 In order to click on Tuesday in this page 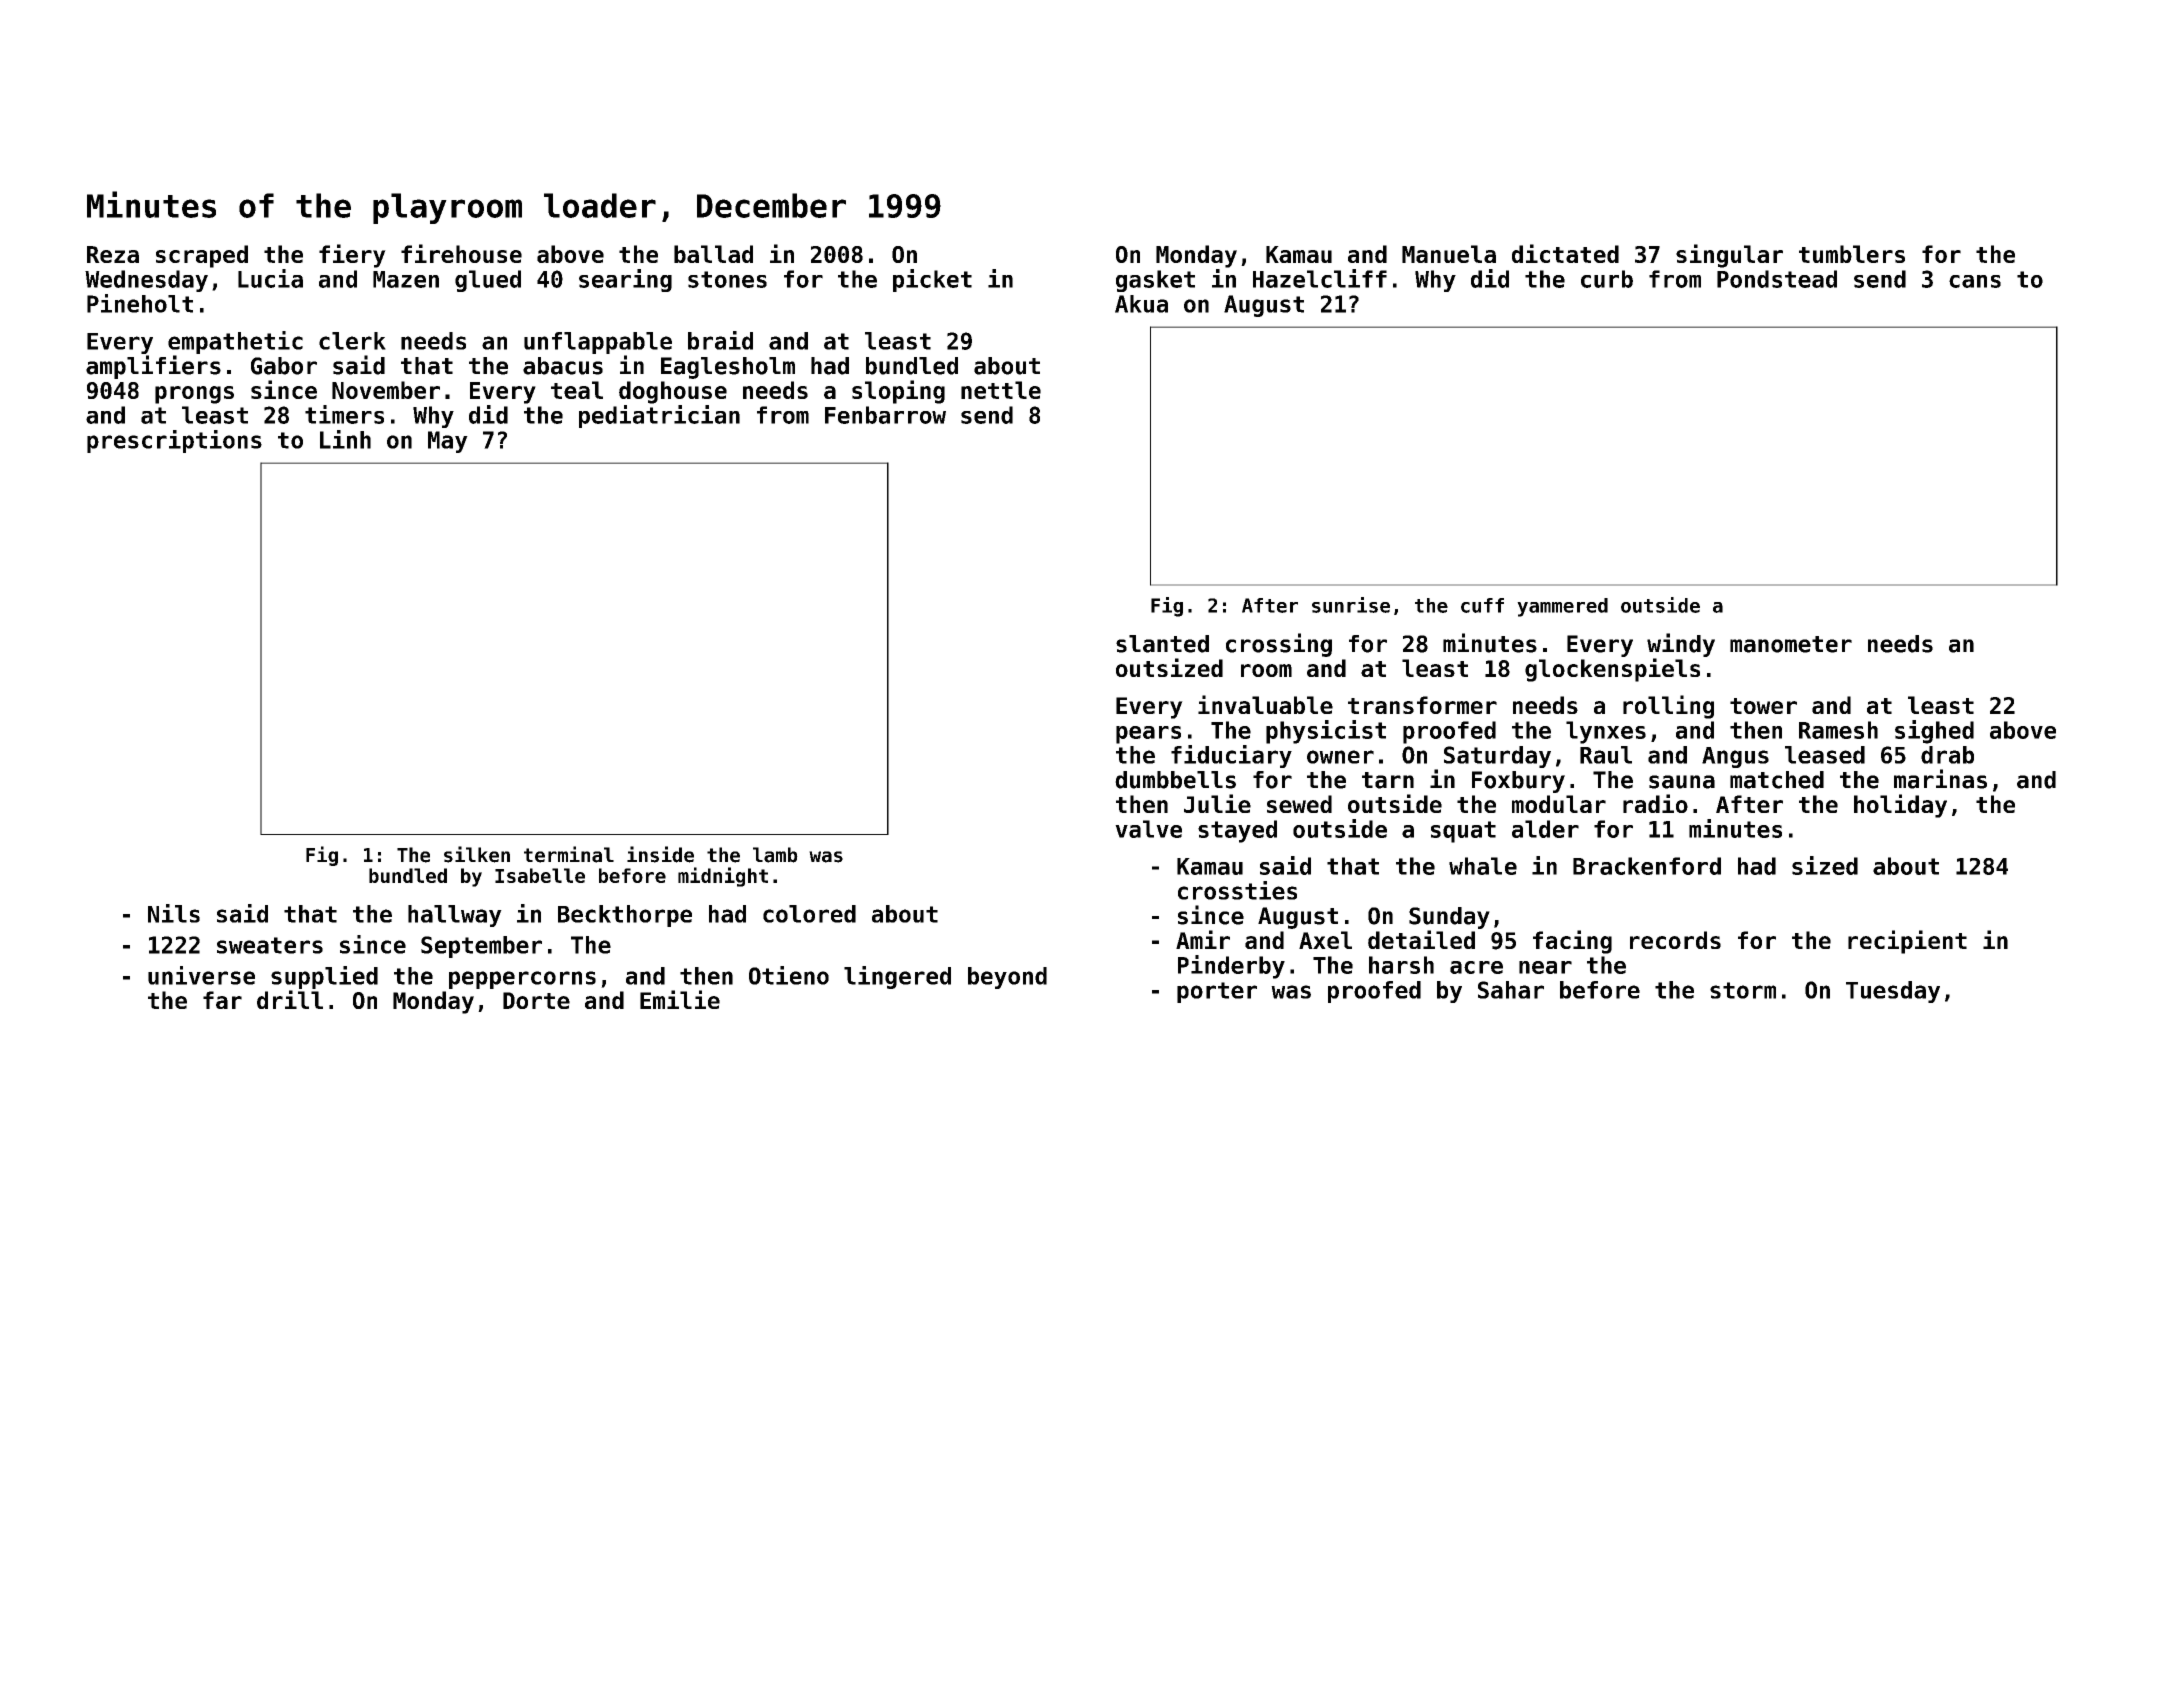, I will do `click(1893, 992)`.
